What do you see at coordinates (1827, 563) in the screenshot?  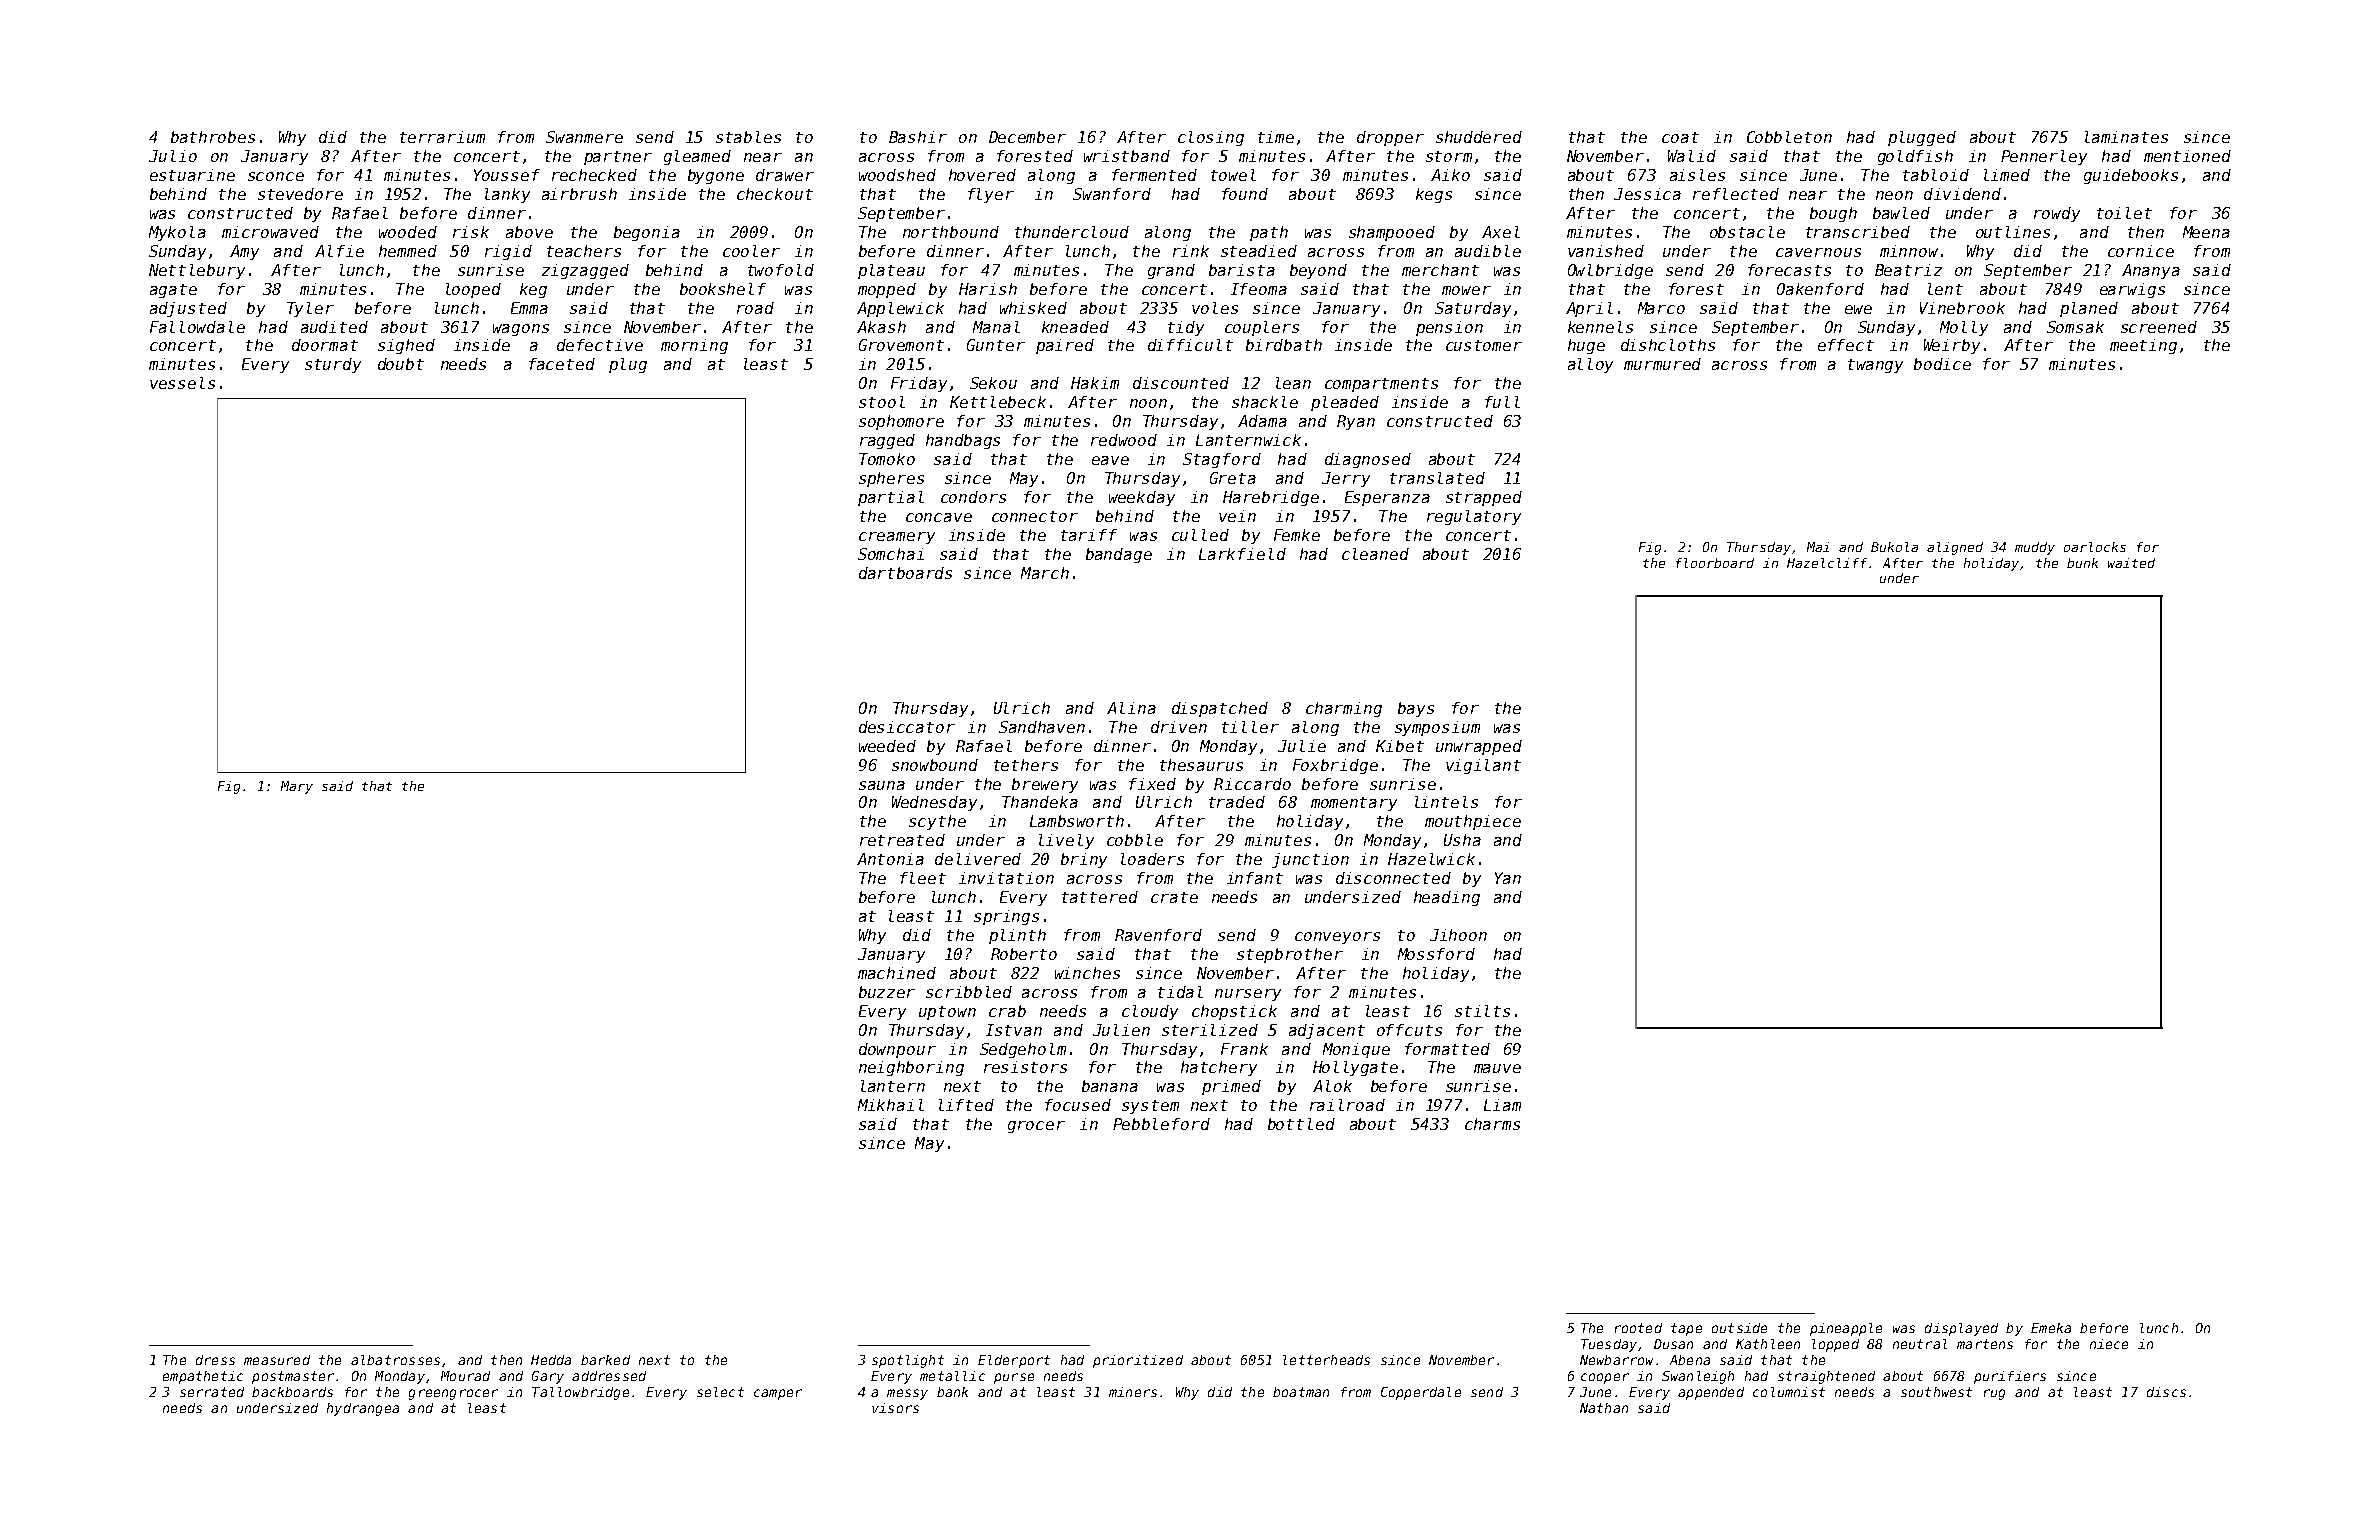 I see `Hazelcliff` at bounding box center [1827, 563].
